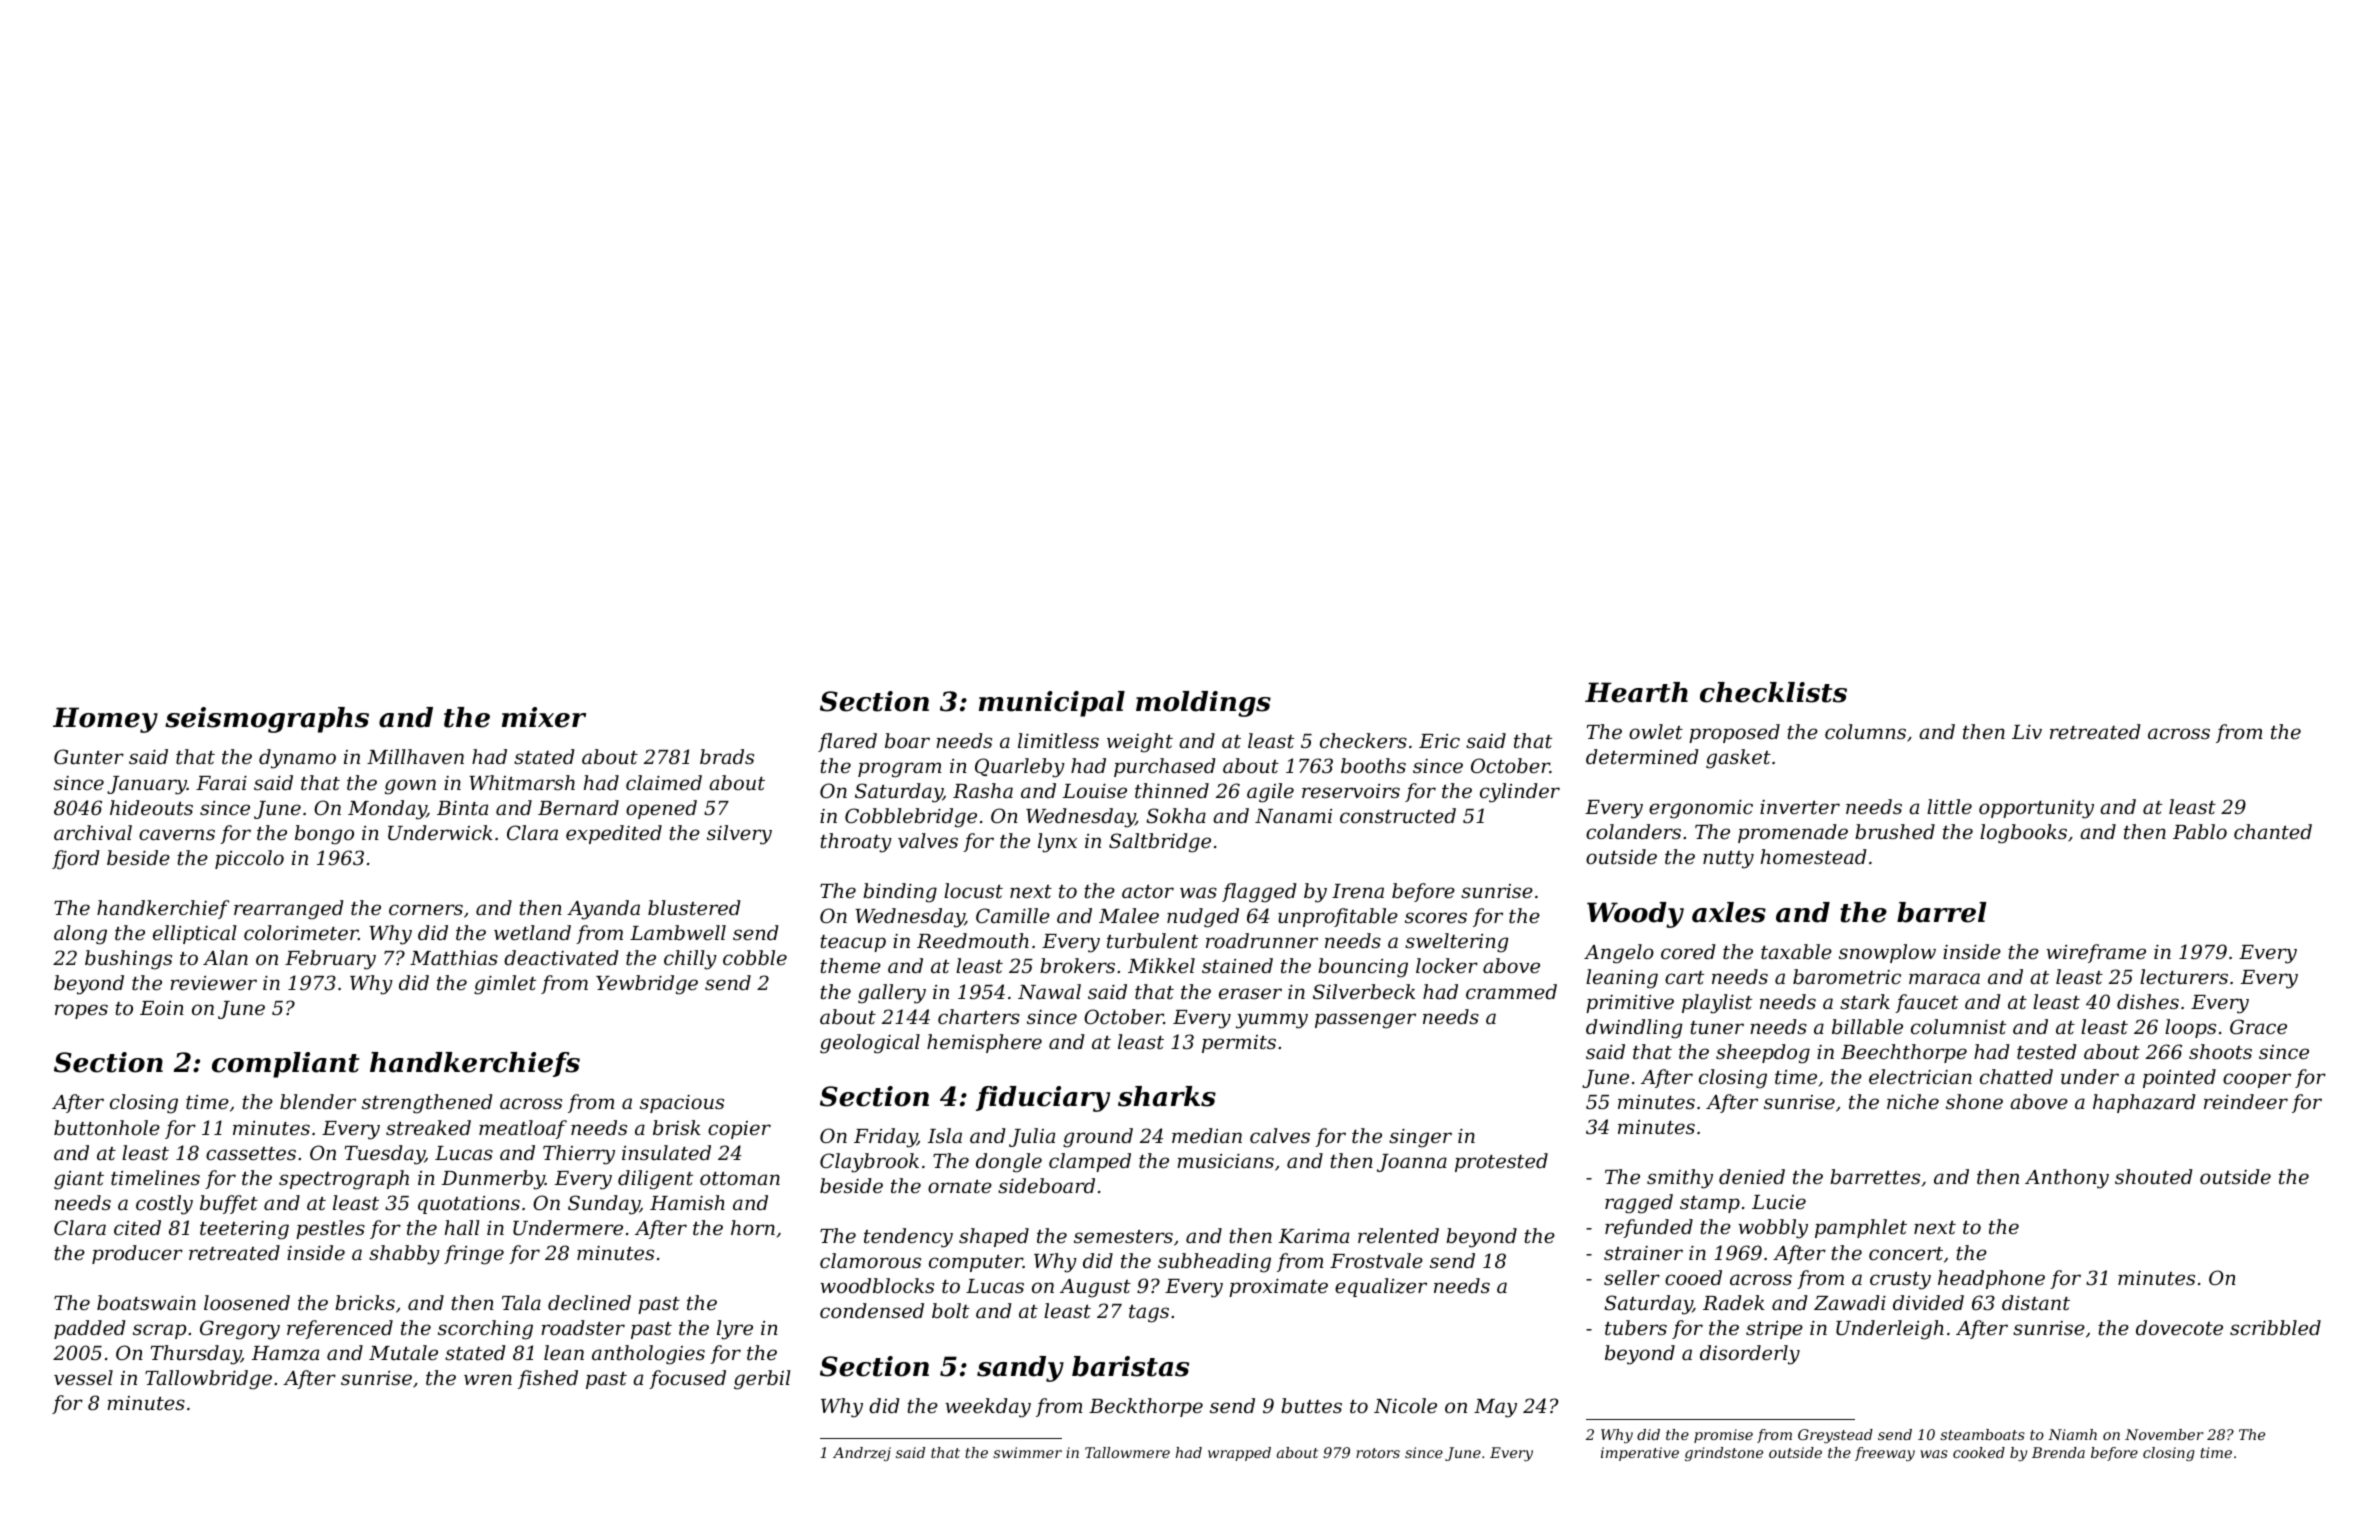  What do you see at coordinates (862, 1454) in the document?
I see `Andrzej` at bounding box center [862, 1454].
